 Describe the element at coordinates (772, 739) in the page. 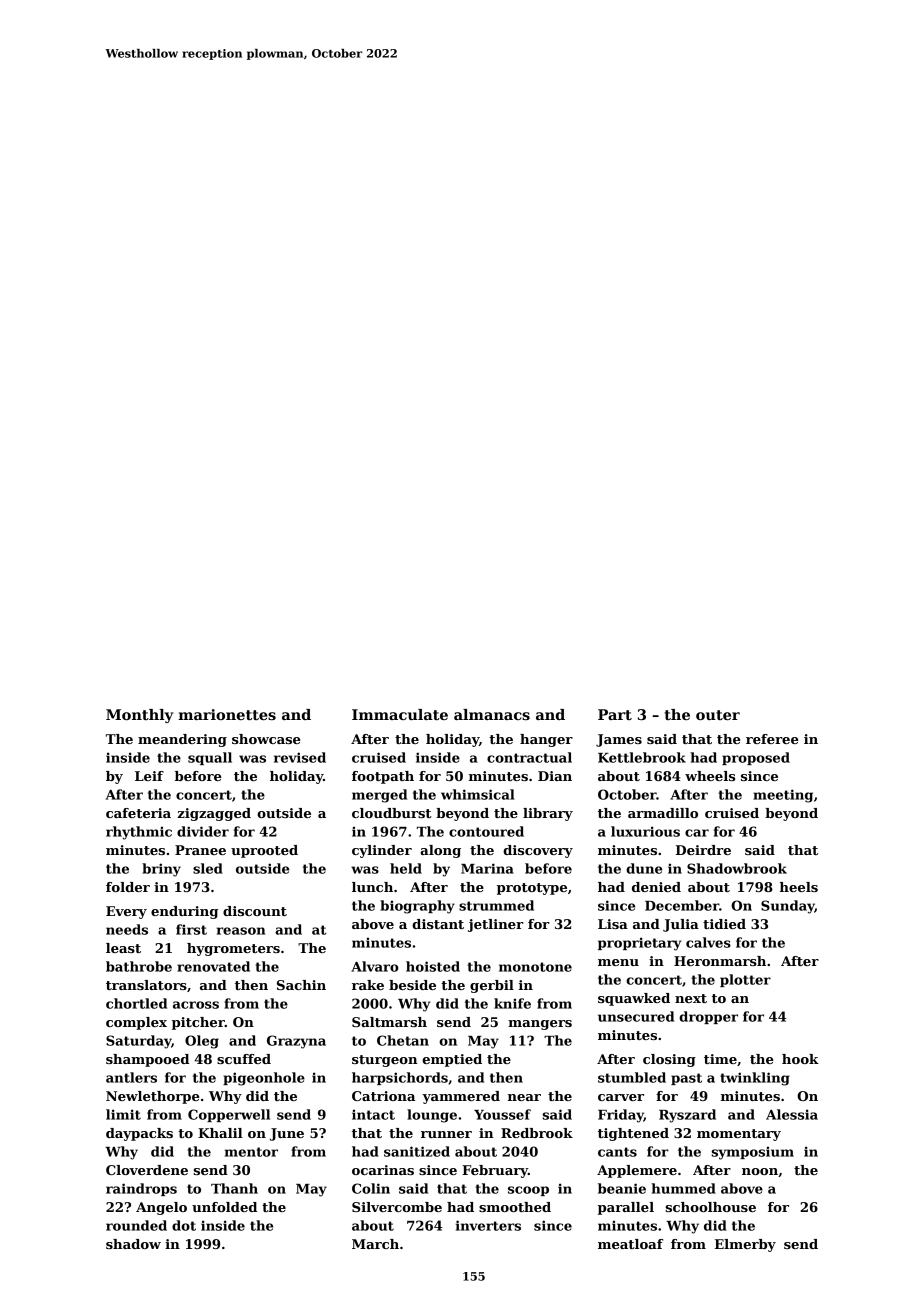

I see `referee` at that location.
